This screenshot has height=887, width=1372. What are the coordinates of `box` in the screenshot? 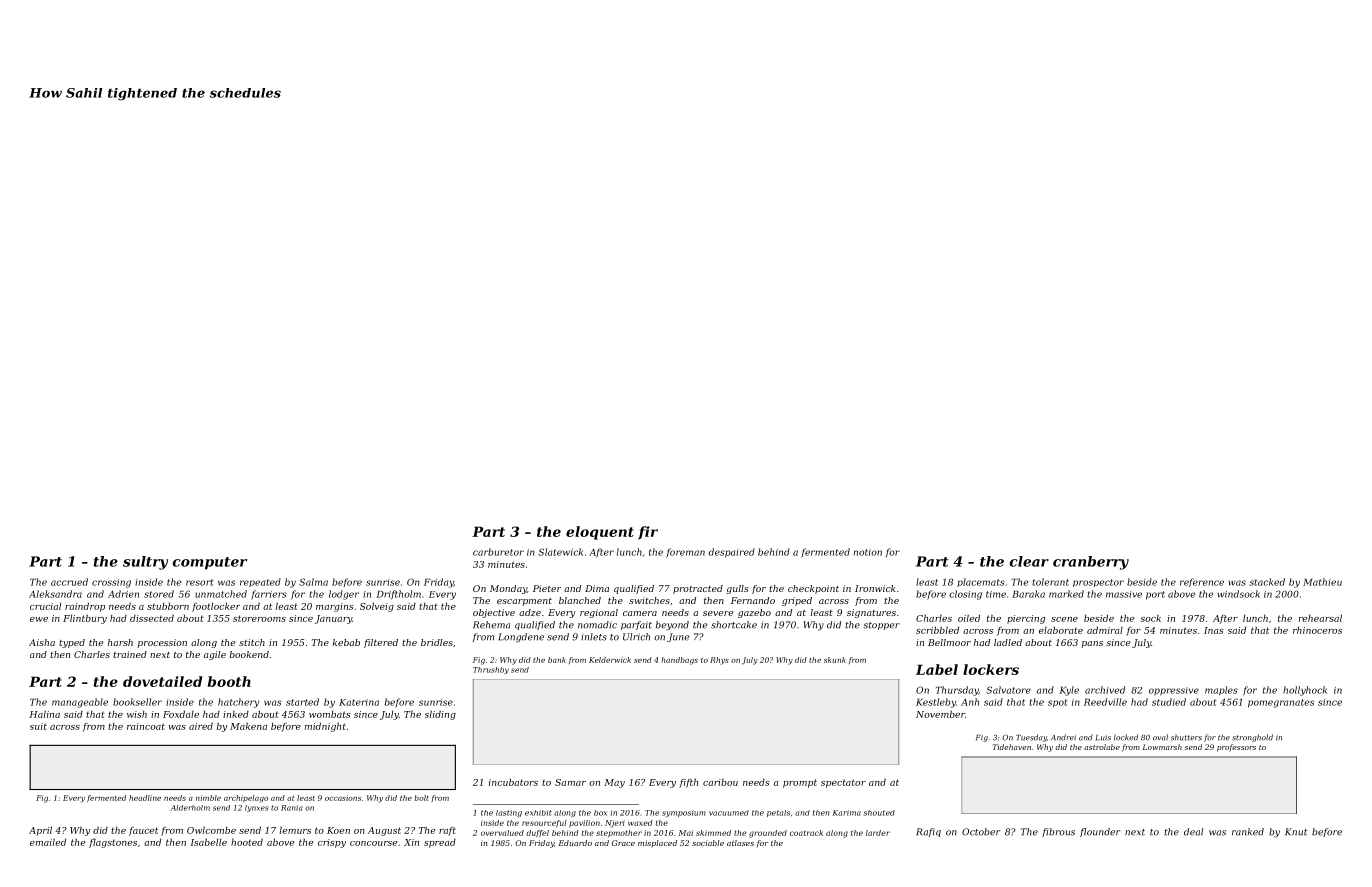 It's located at (600, 813).
